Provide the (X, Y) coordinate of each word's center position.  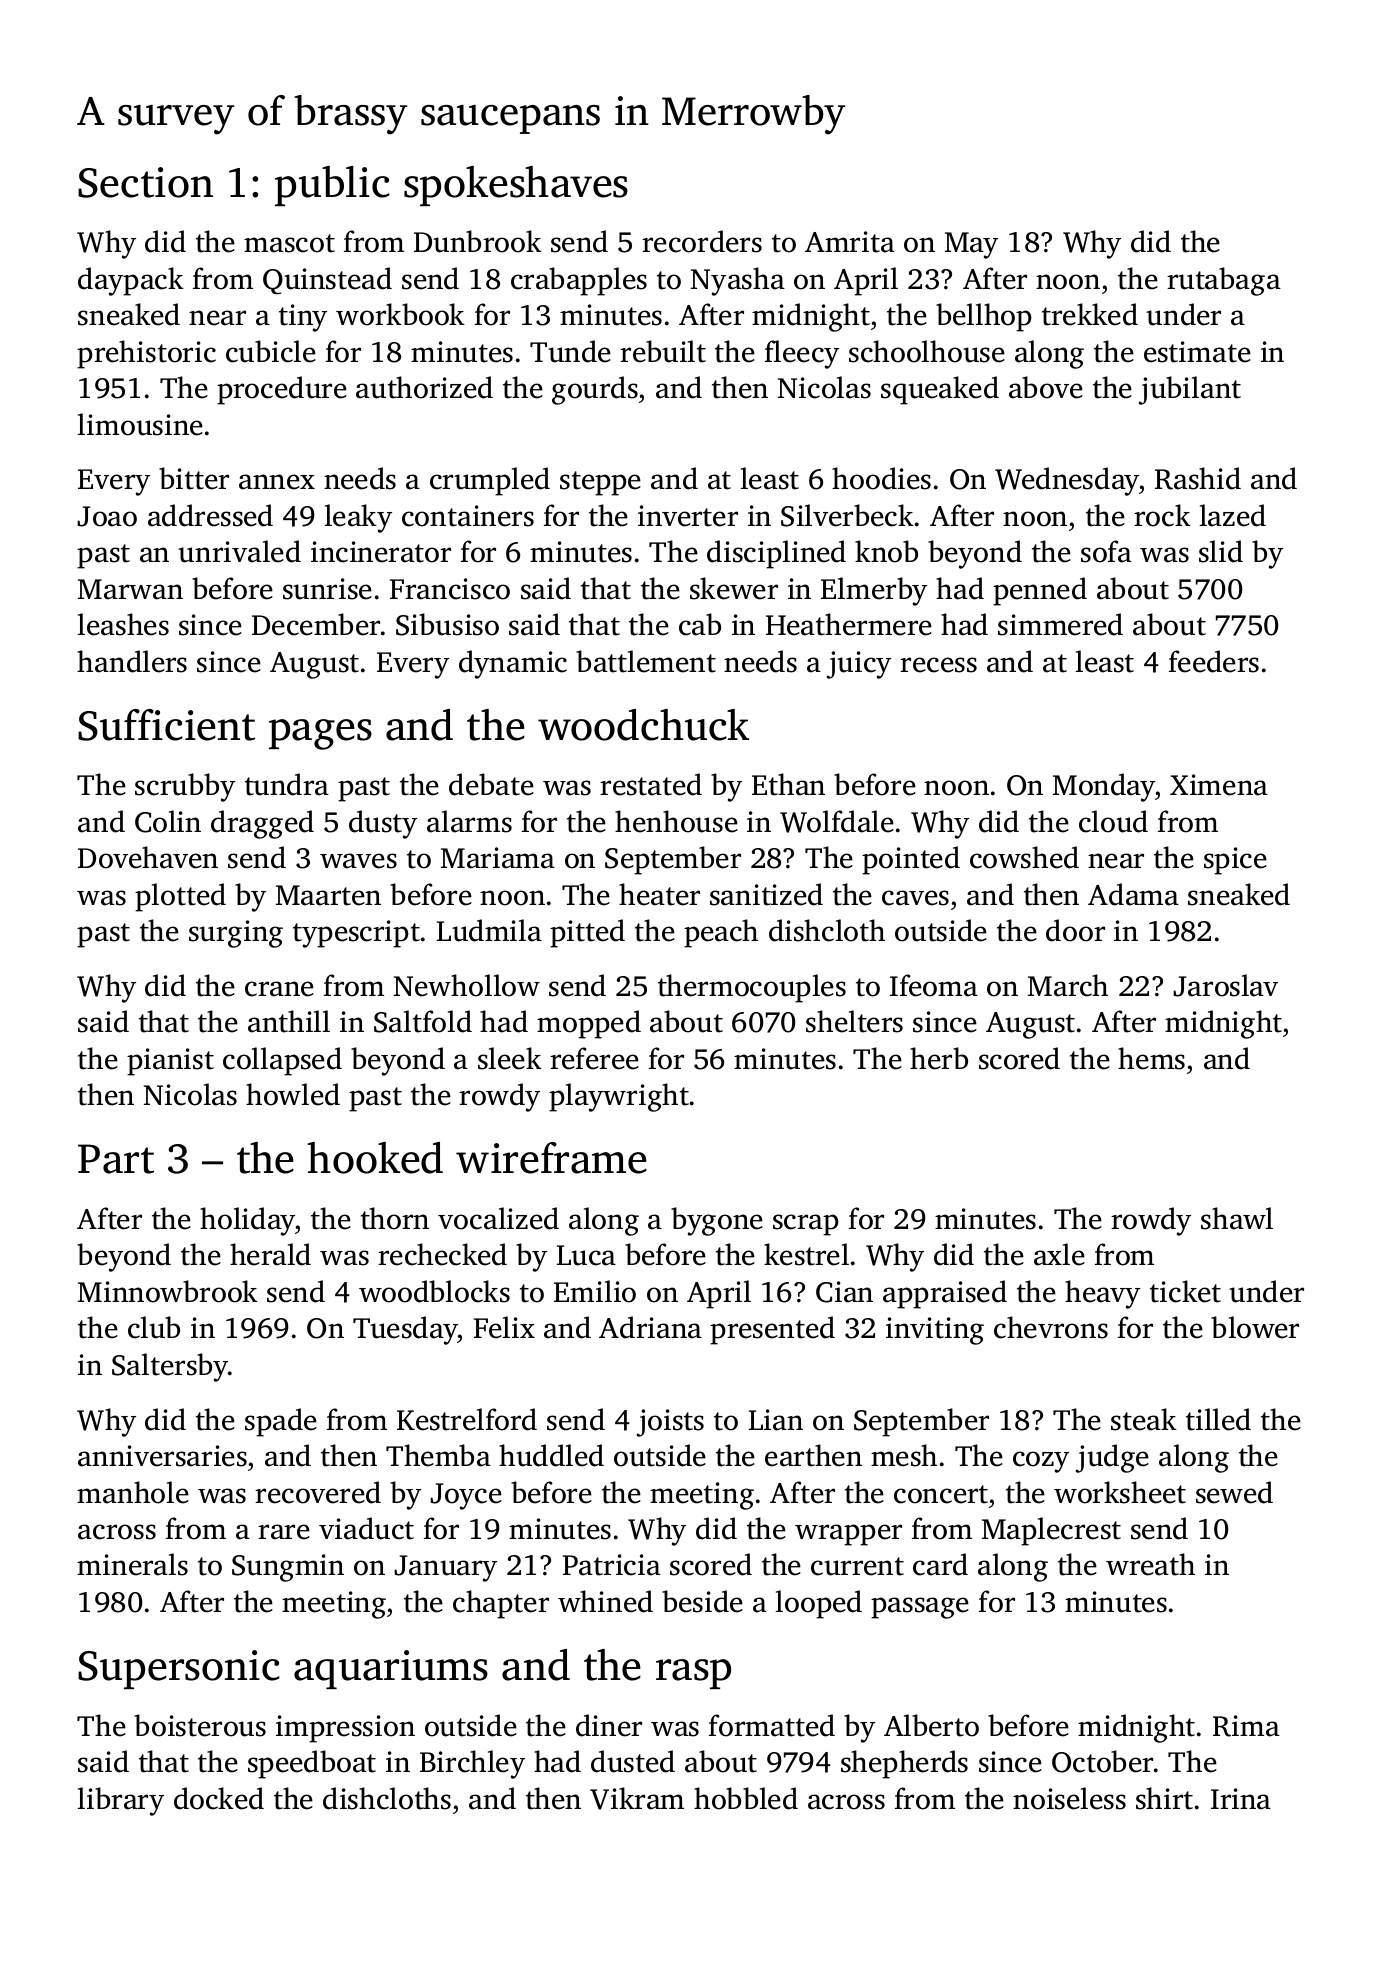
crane (279, 989)
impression (345, 1729)
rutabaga (1224, 281)
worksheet (1120, 1492)
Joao (107, 516)
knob (886, 551)
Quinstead (327, 281)
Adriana (650, 1327)
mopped (589, 1024)
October (1102, 1761)
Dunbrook (478, 241)
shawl (1237, 1218)
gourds (595, 390)
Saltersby (170, 1367)
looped (819, 1604)
